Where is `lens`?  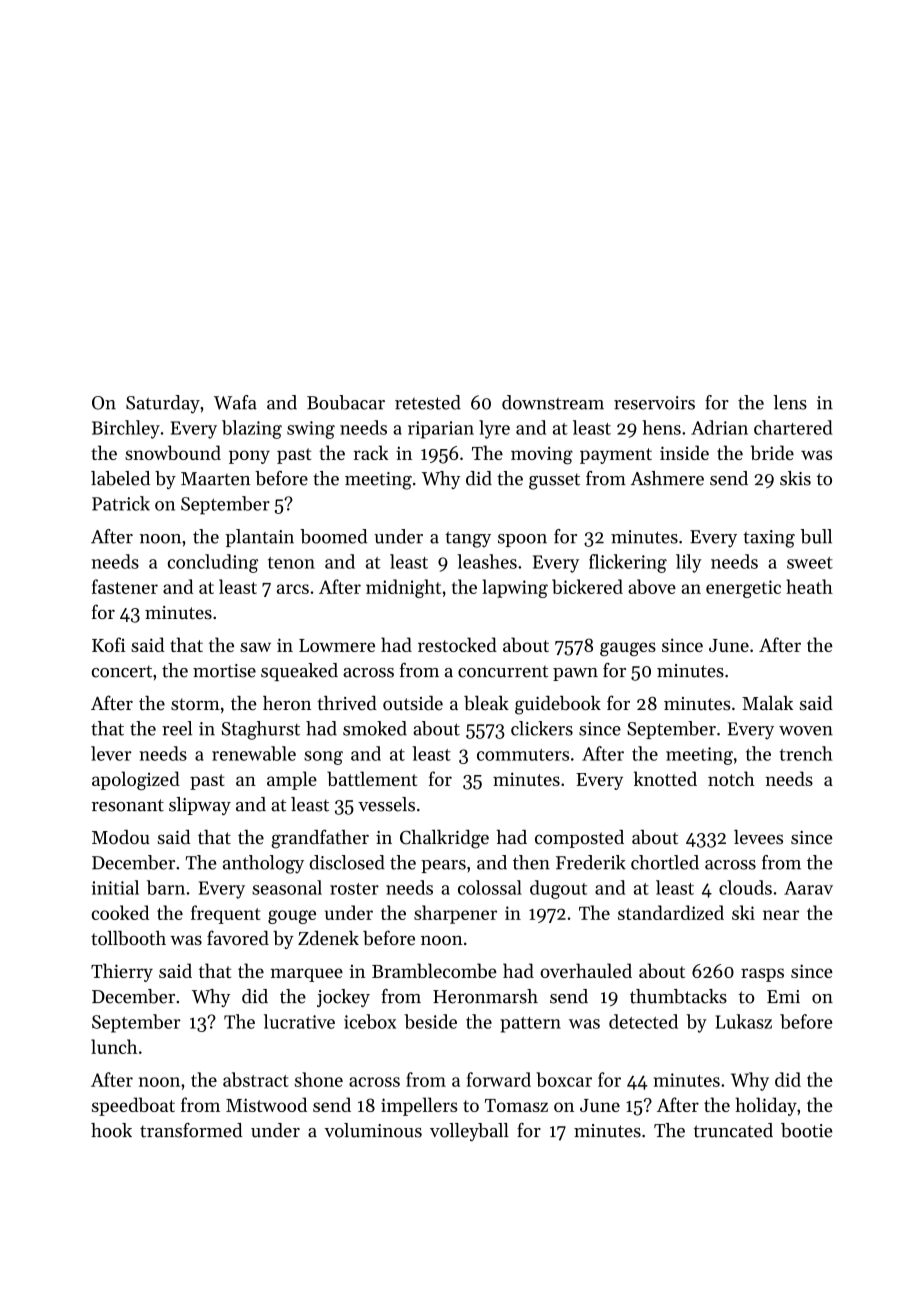
lens is located at coordinates (790, 402).
